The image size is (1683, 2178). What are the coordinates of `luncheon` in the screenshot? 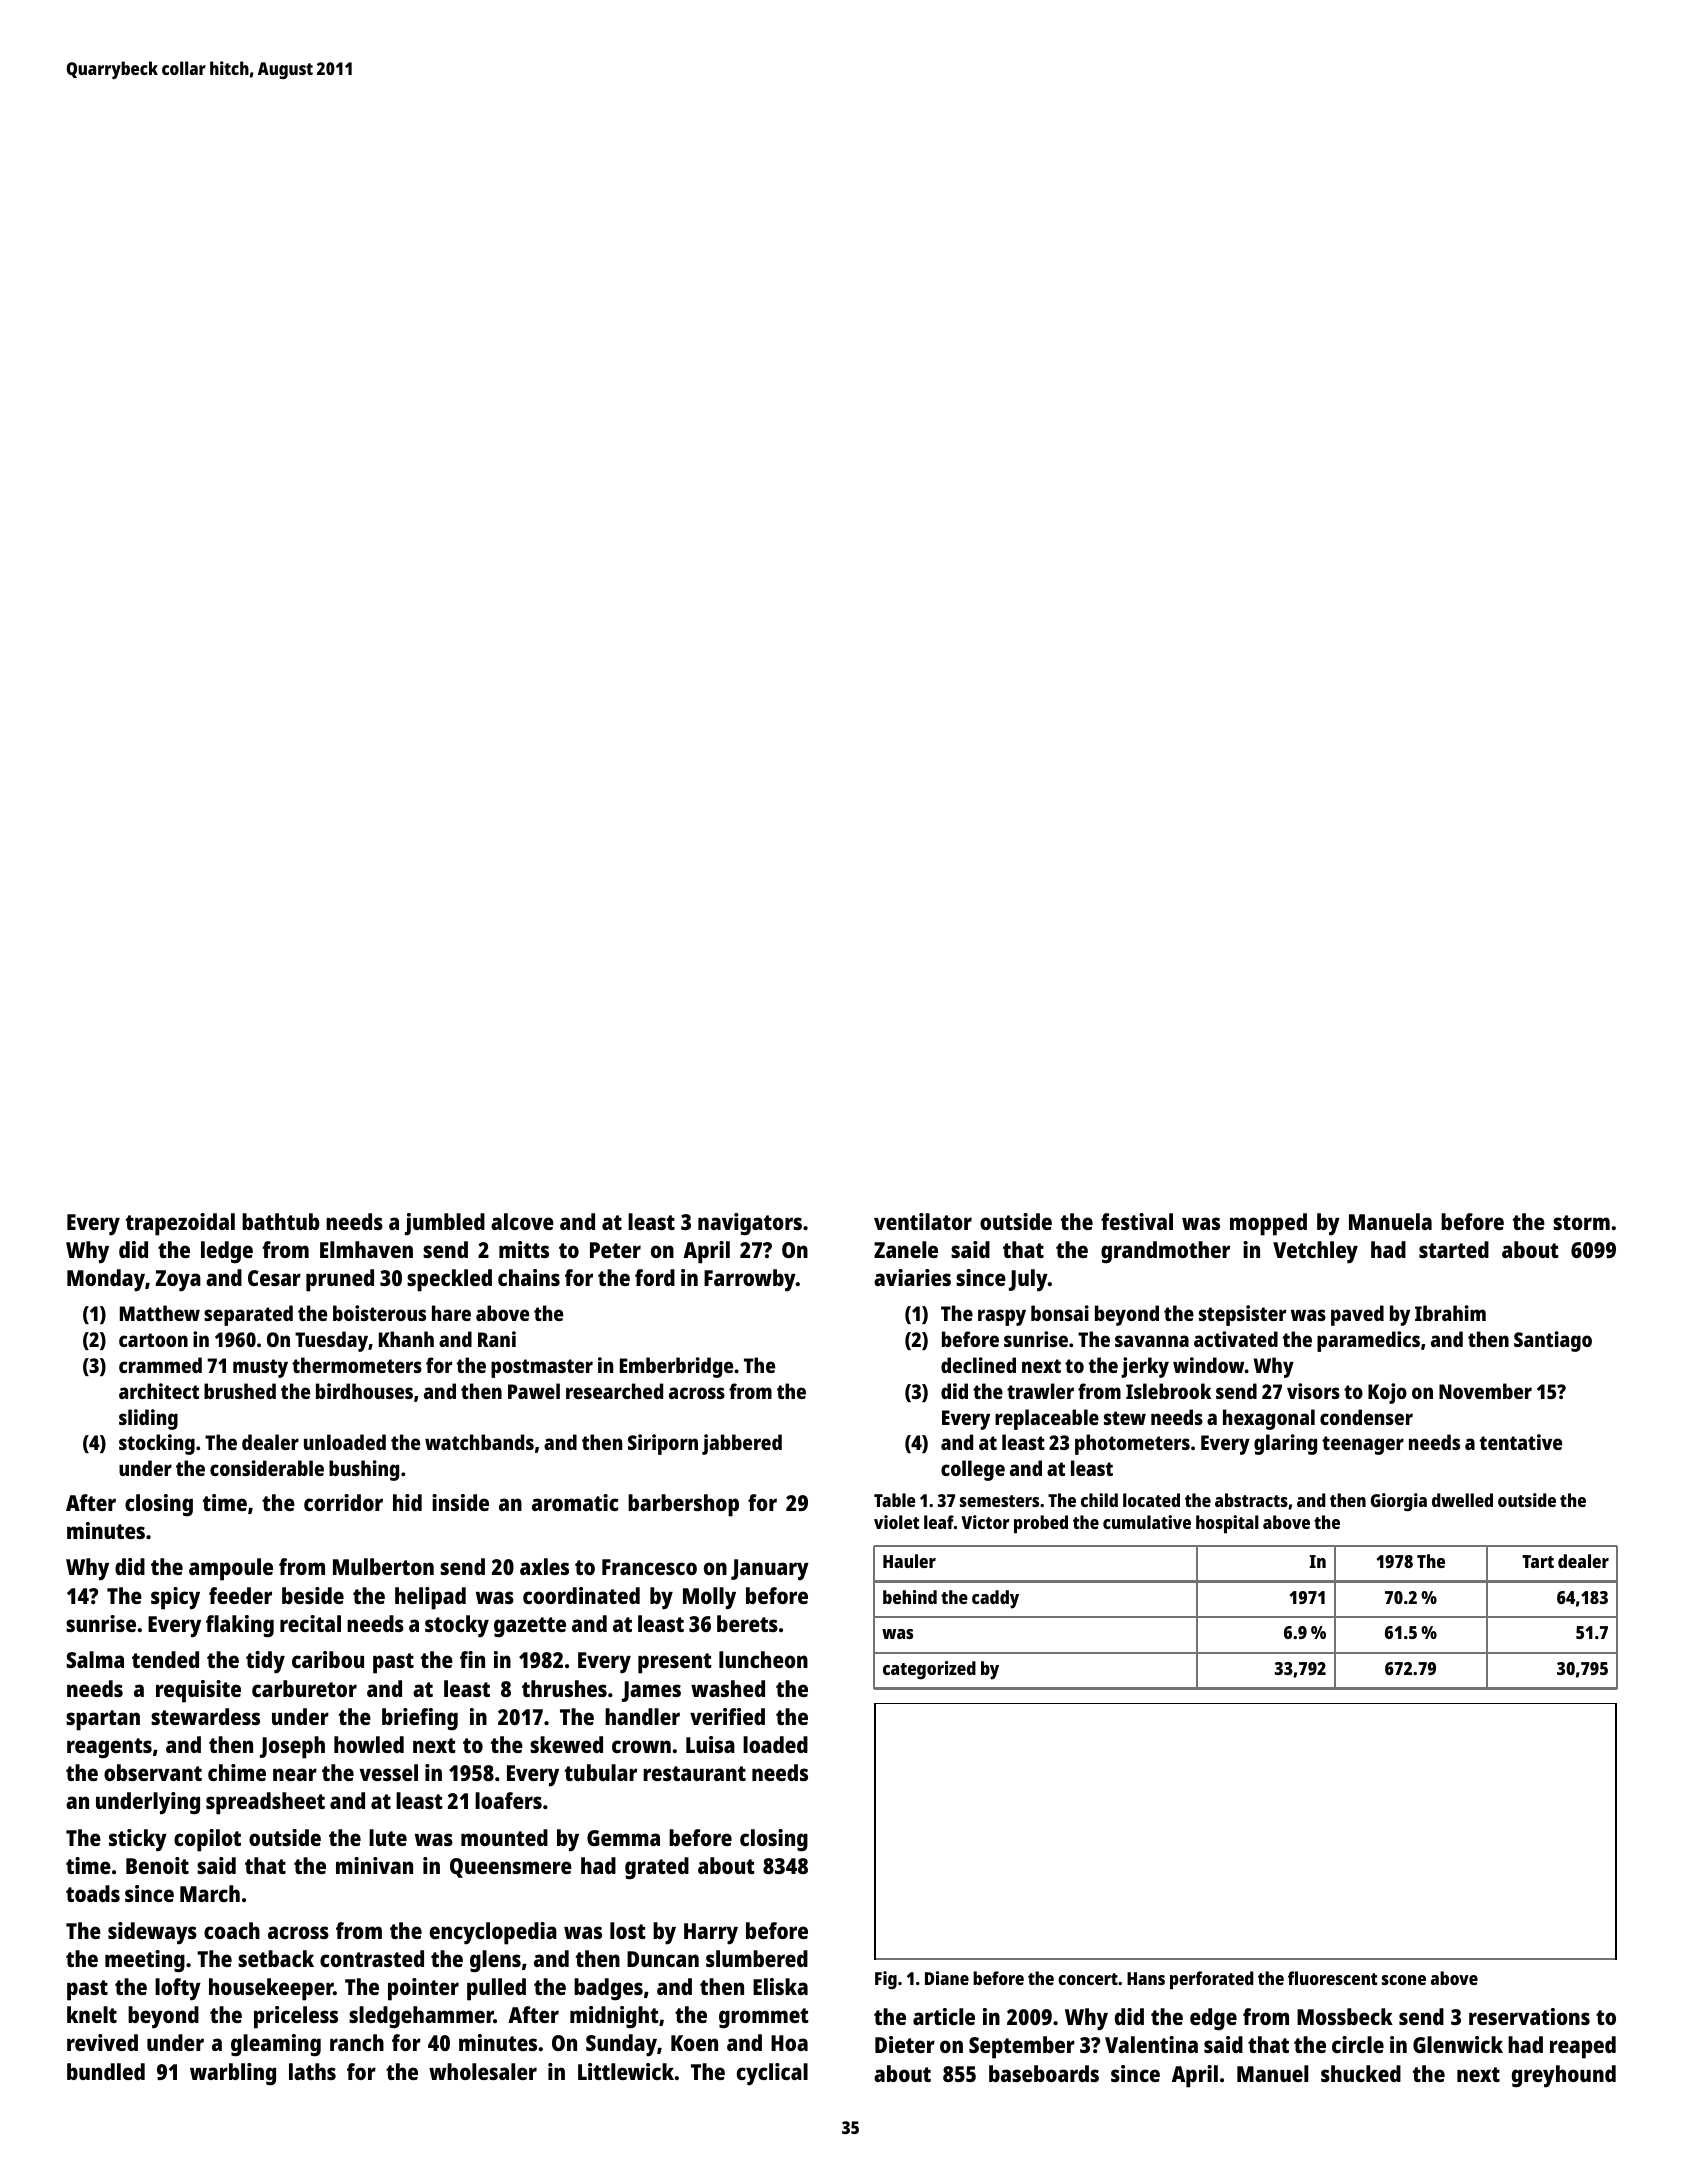 It's located at (763, 1659).
